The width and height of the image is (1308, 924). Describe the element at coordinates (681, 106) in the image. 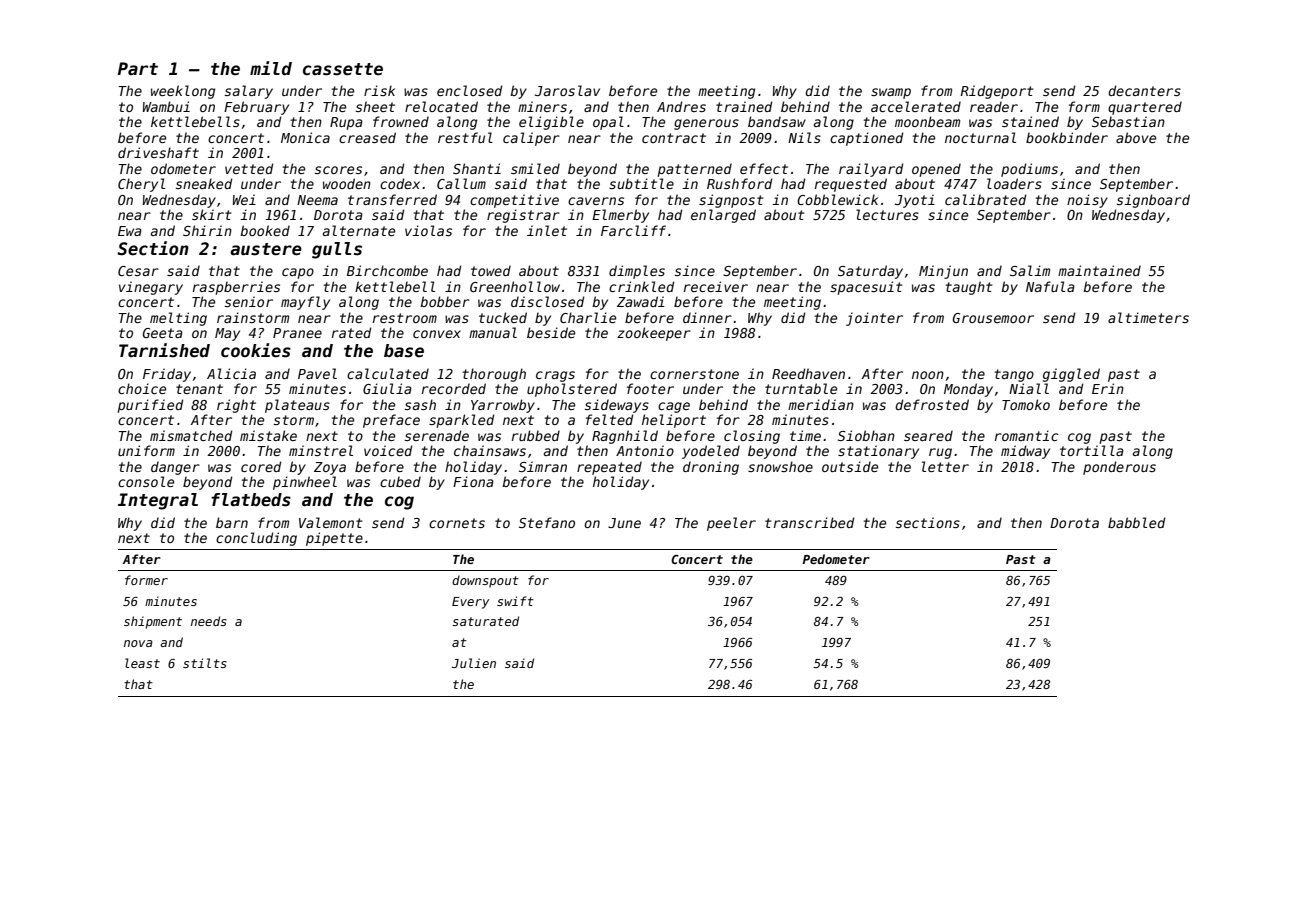

I see `Andres` at that location.
